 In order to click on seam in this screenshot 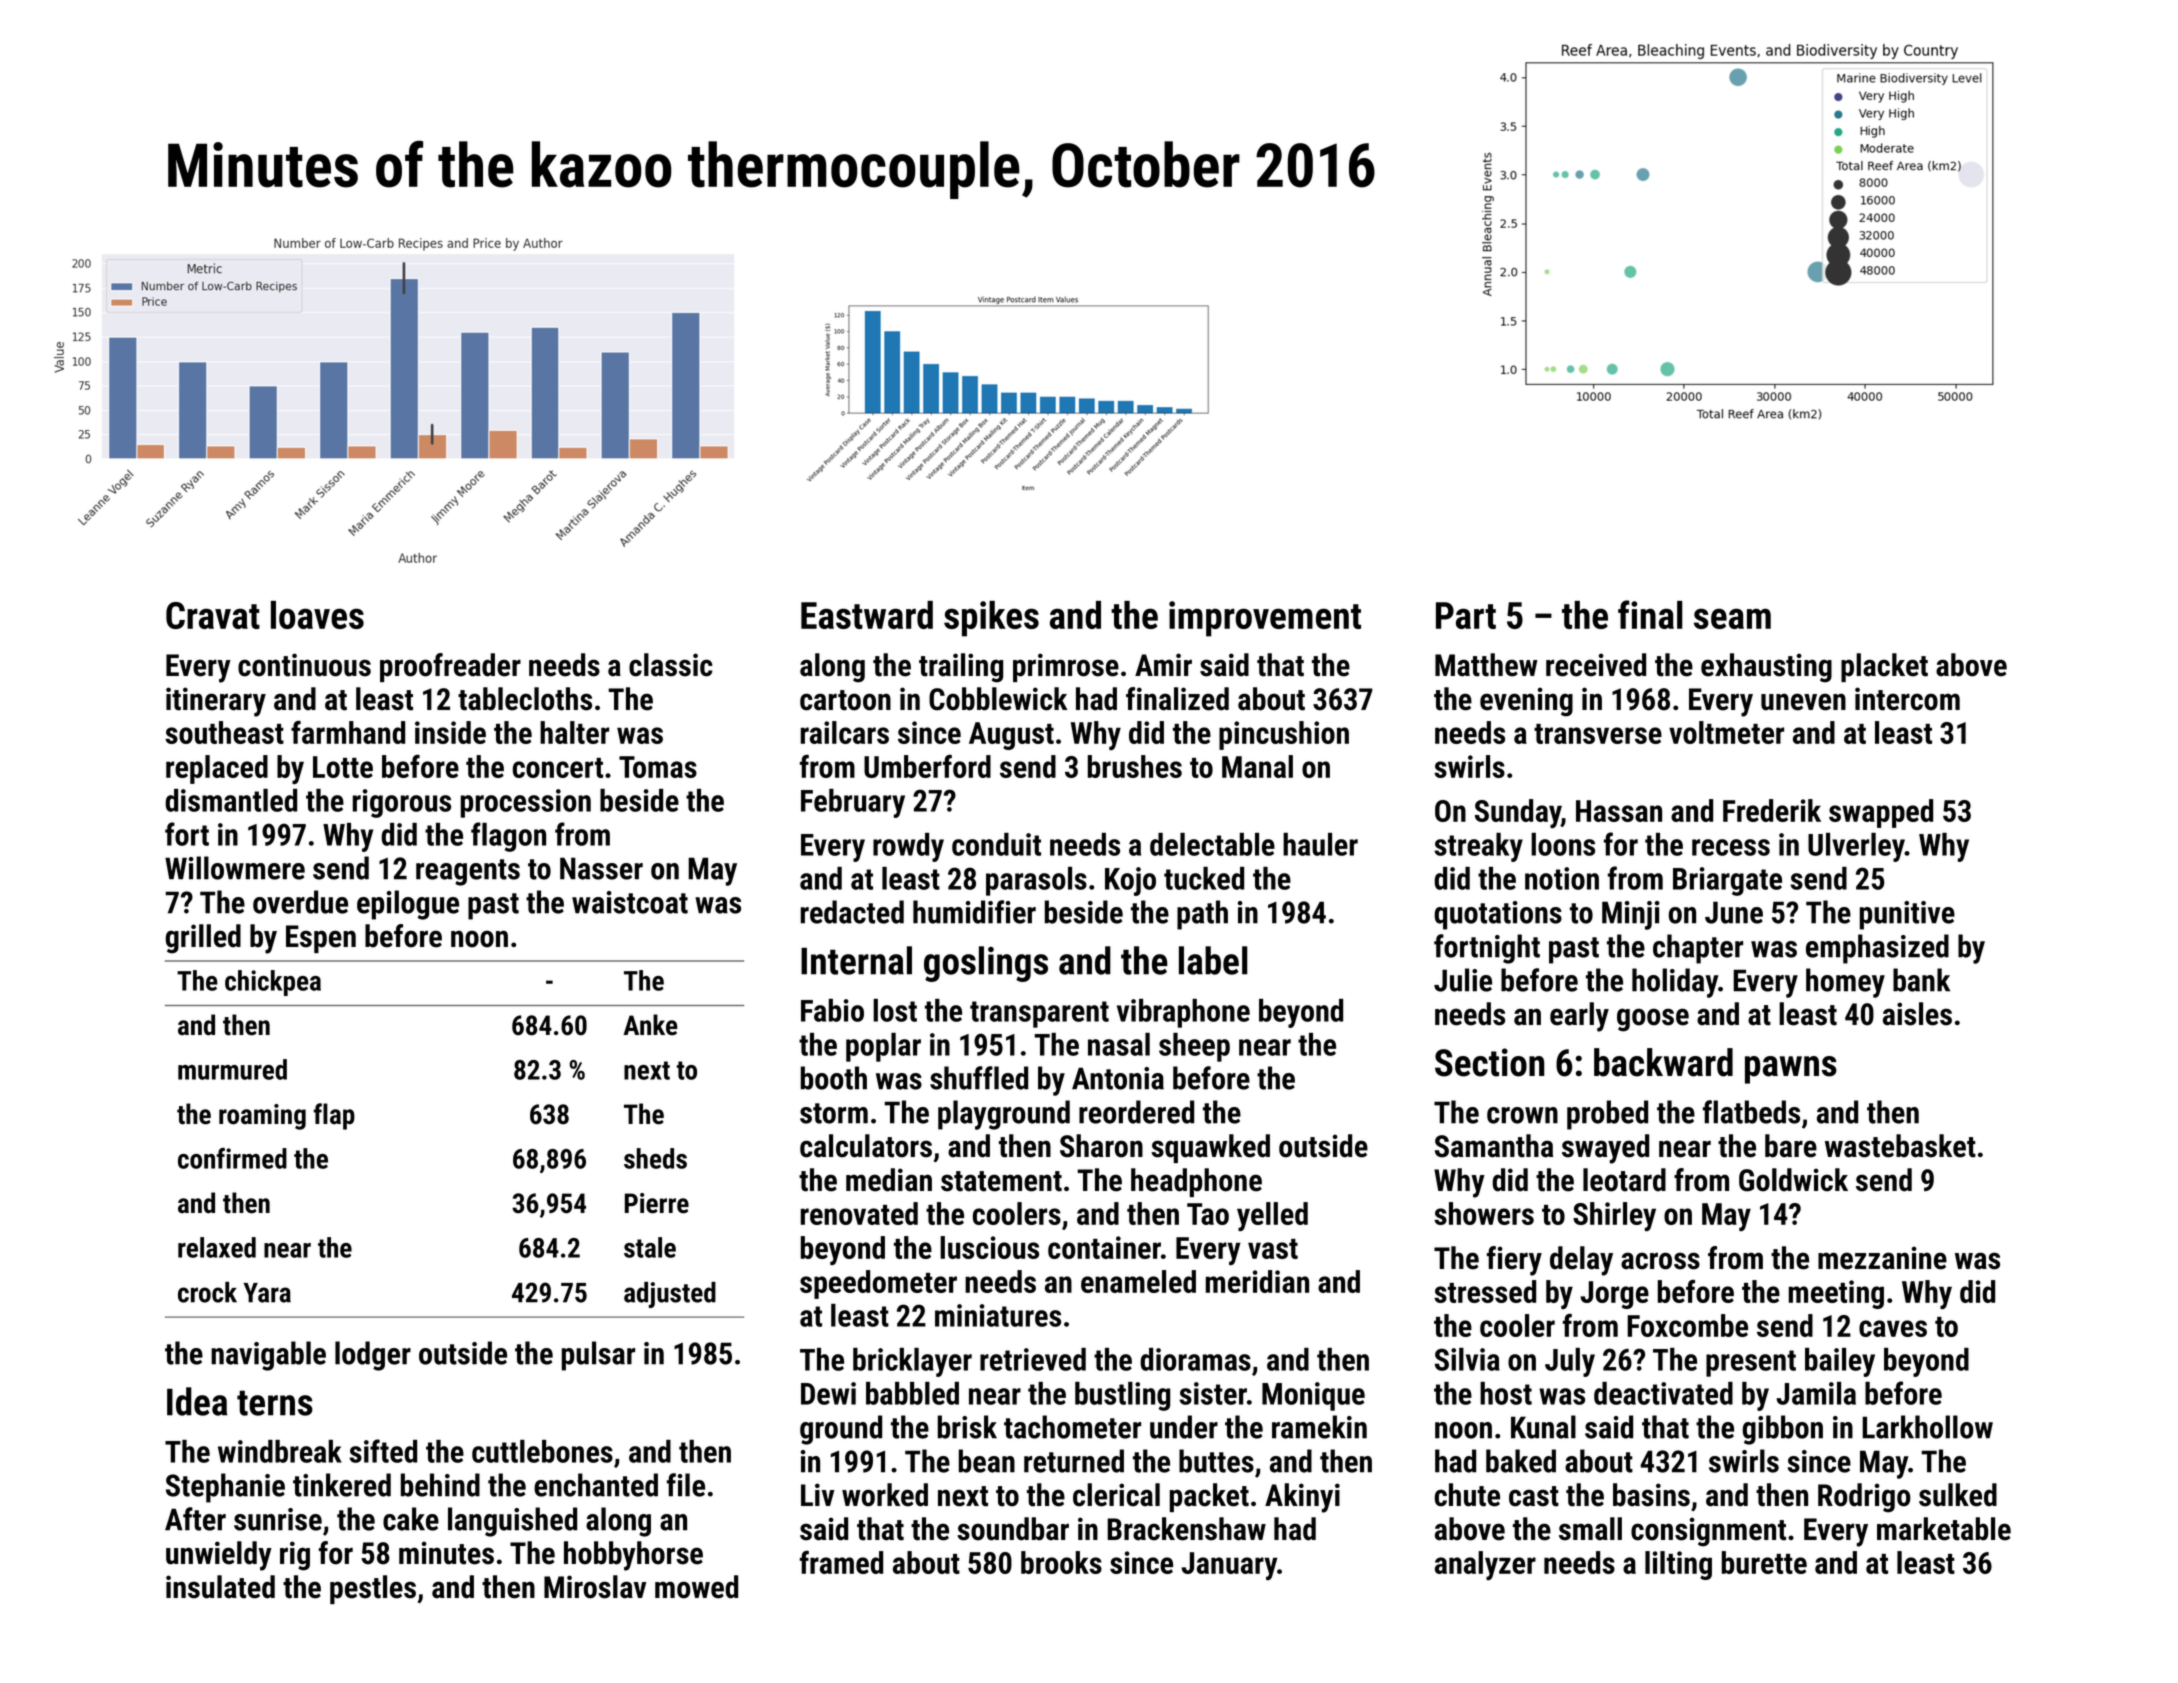, I will do `click(1732, 618)`.
